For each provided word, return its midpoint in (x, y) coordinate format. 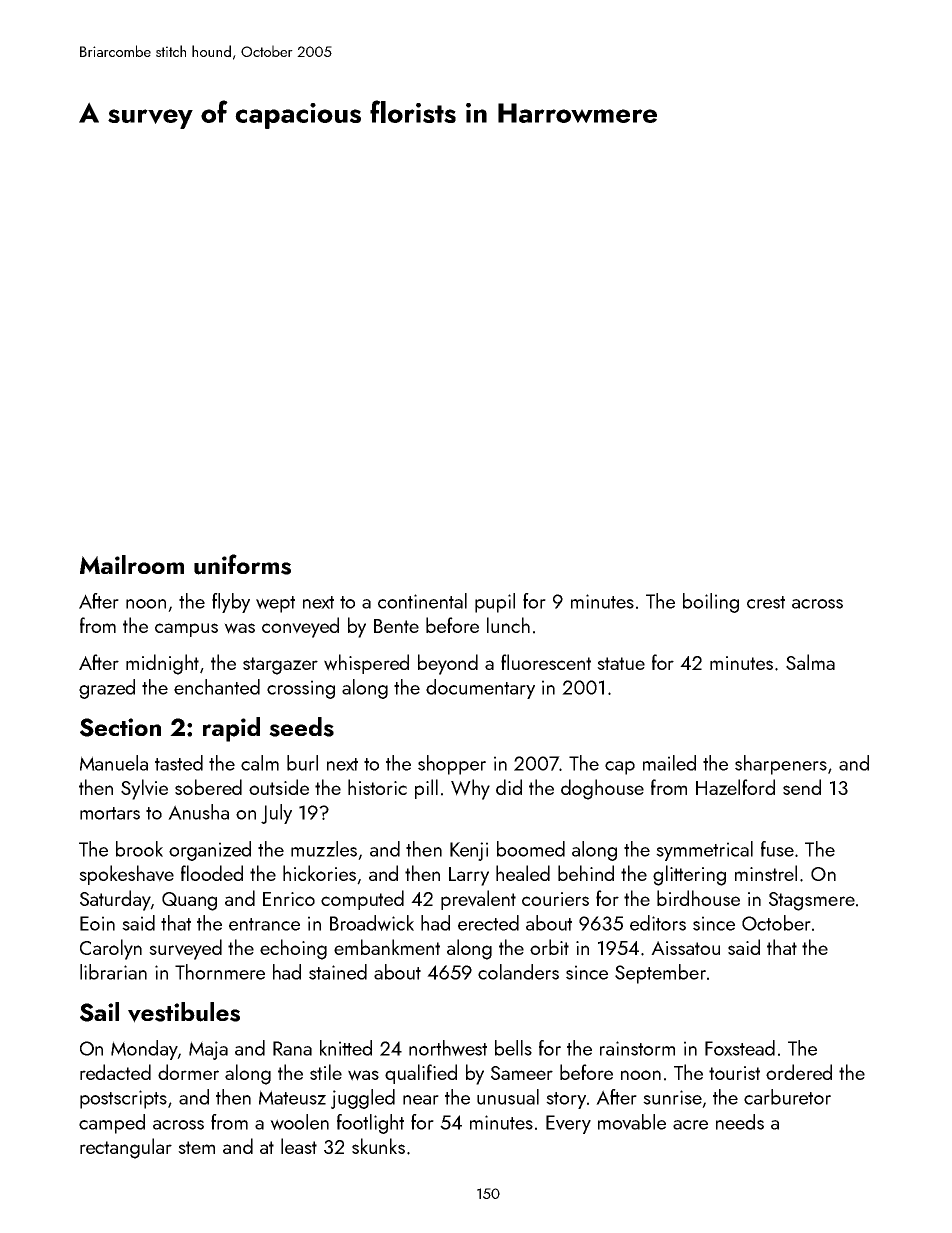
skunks (378, 1146)
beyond (448, 664)
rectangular (126, 1148)
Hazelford (735, 787)
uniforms (242, 564)
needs (740, 1122)
